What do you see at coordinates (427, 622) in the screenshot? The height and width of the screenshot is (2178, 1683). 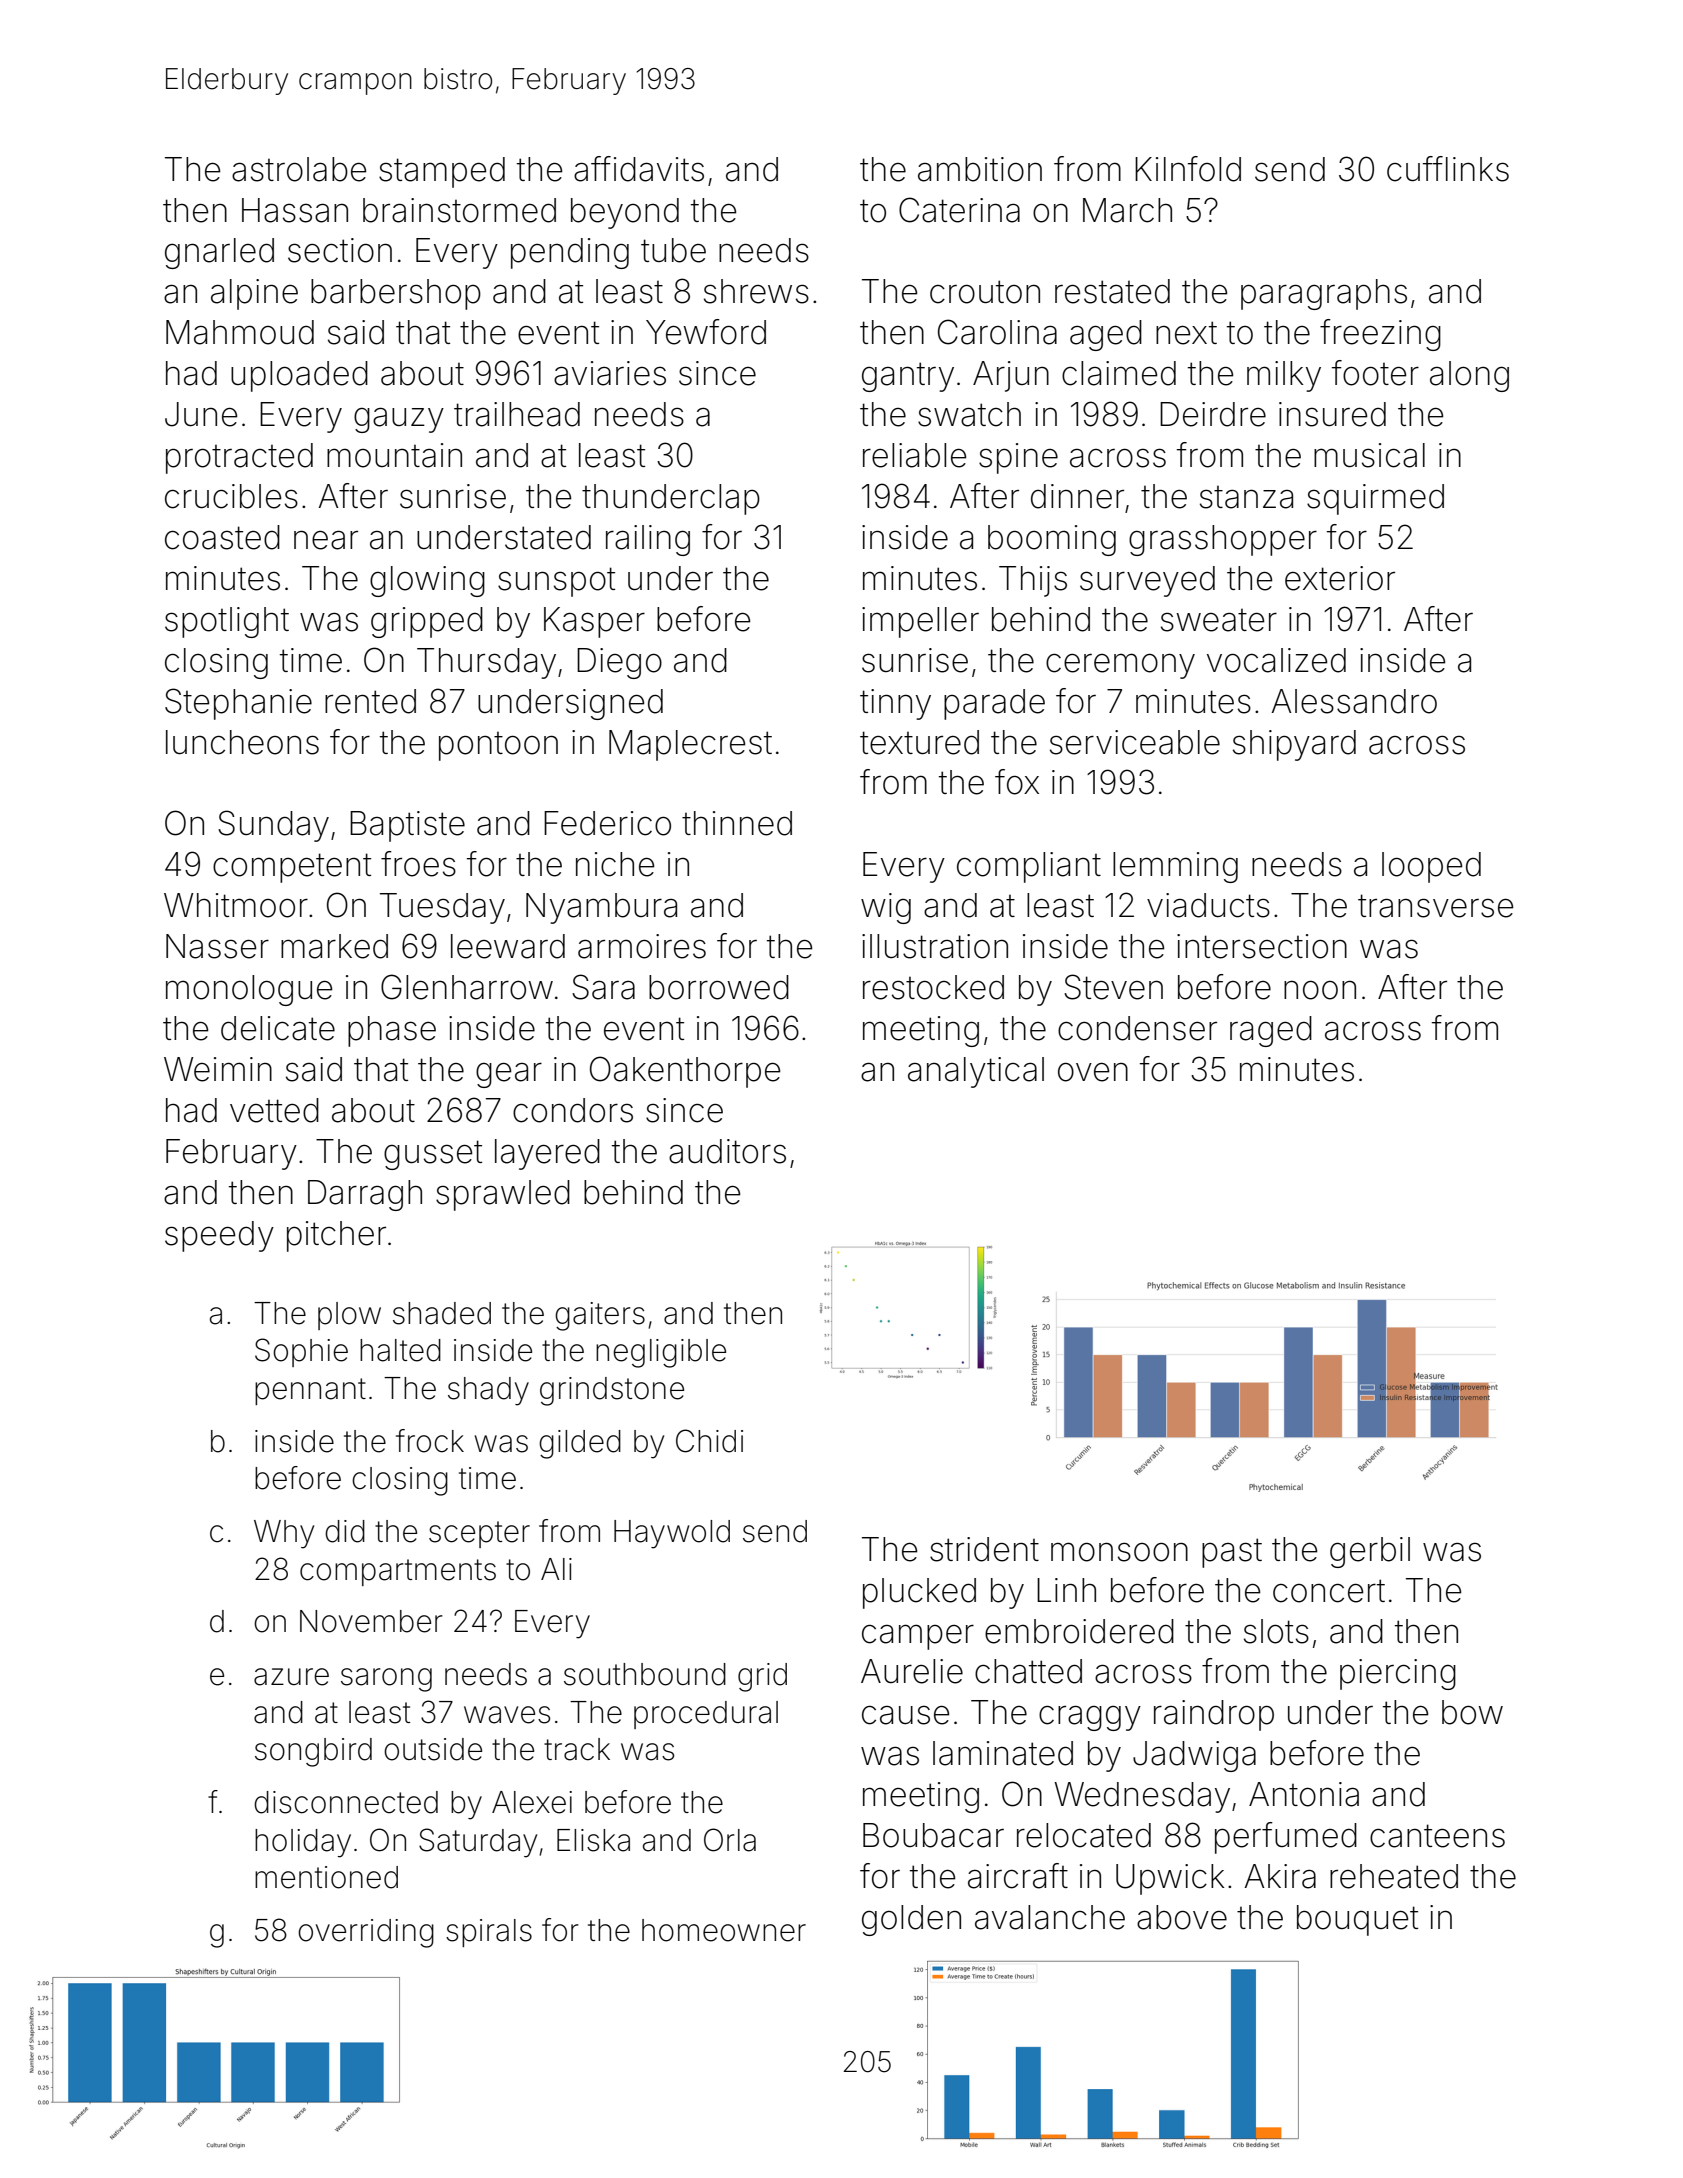 I see `gripped` at bounding box center [427, 622].
